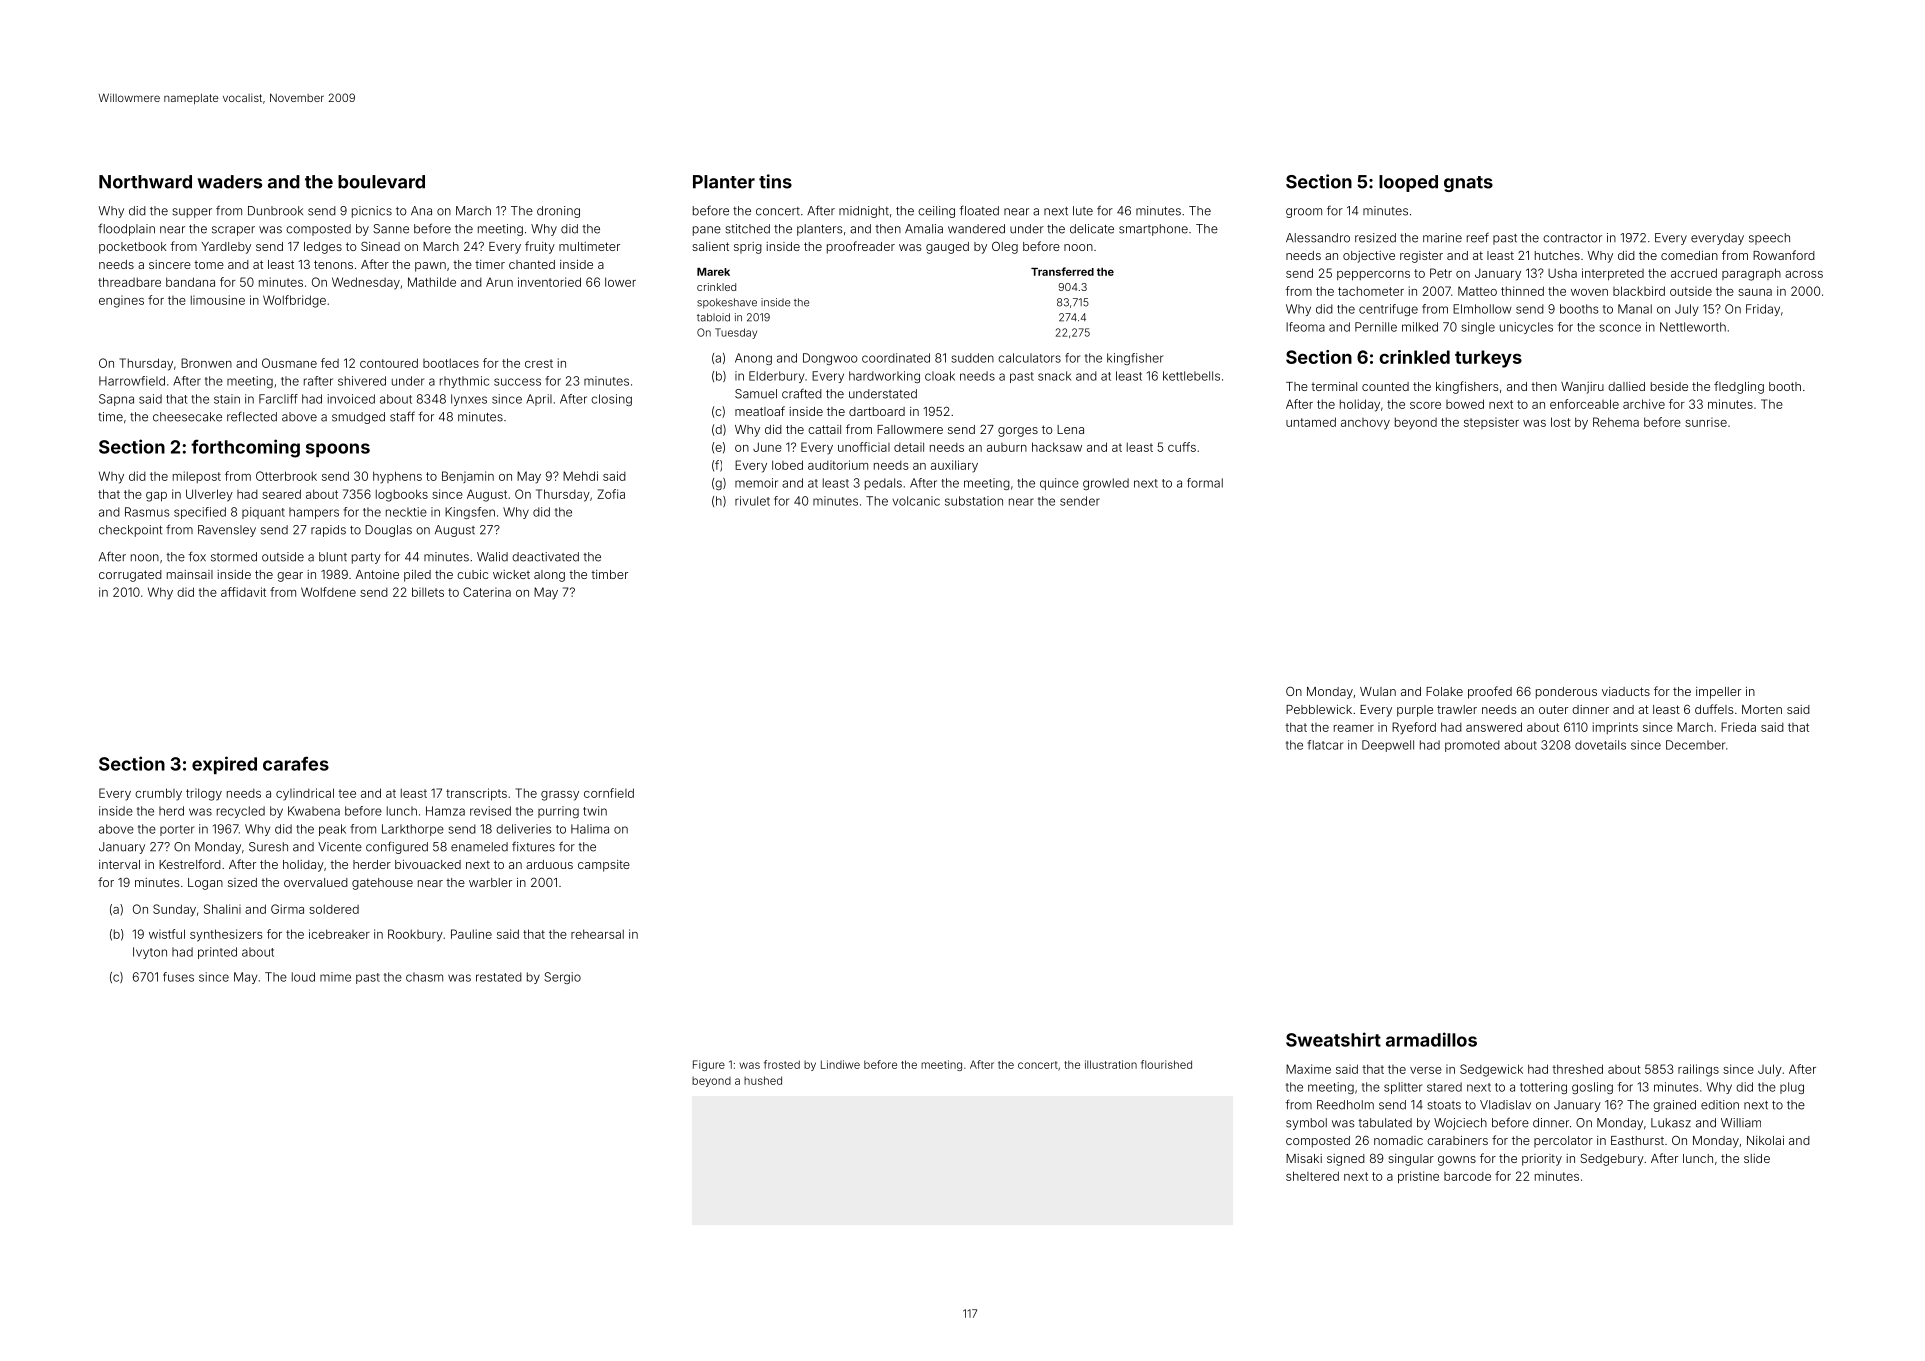 This document has width=1925, height=1361. I want to click on Walid, so click(492, 557).
